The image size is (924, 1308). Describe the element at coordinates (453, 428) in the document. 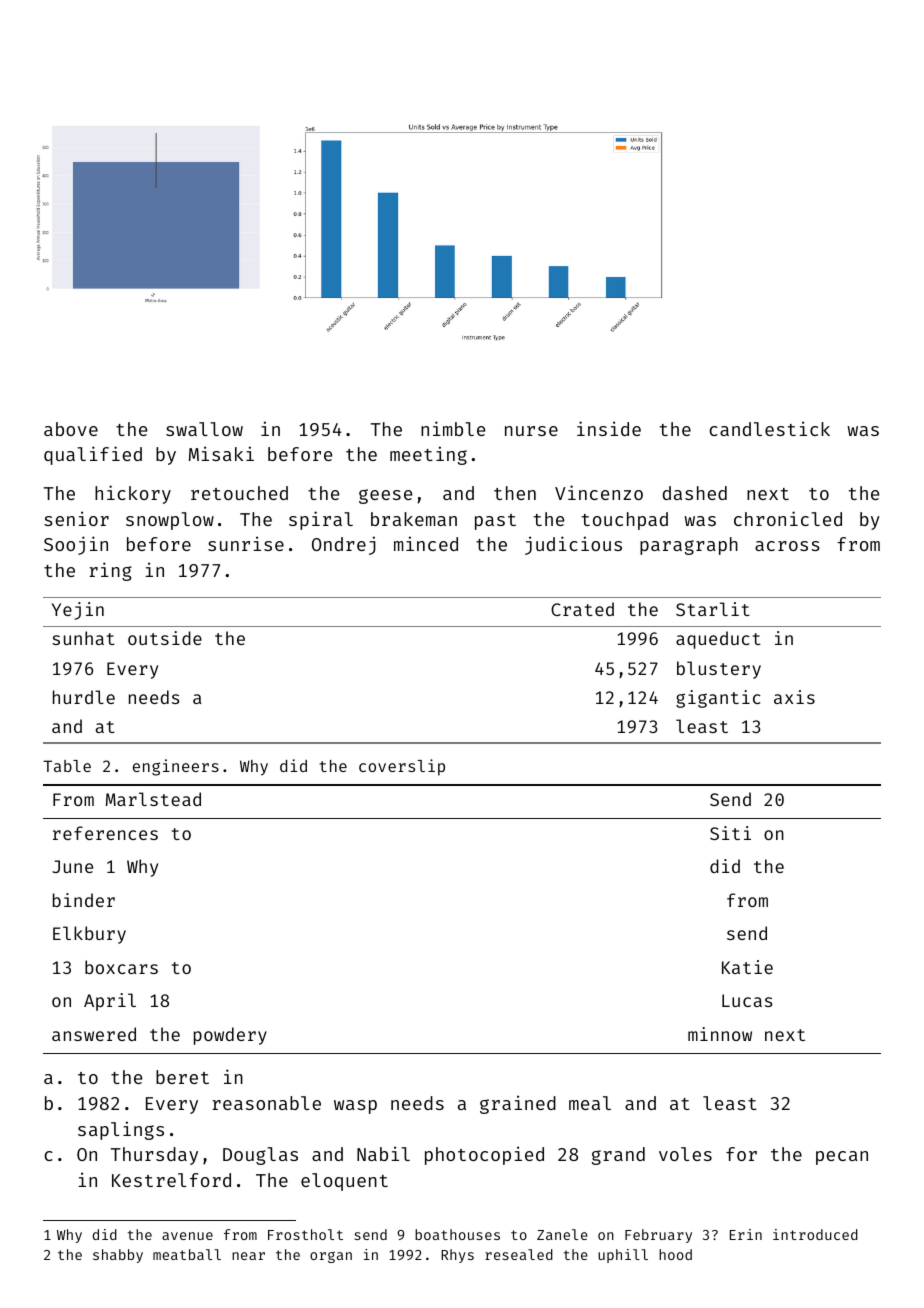

I see `nimble` at that location.
